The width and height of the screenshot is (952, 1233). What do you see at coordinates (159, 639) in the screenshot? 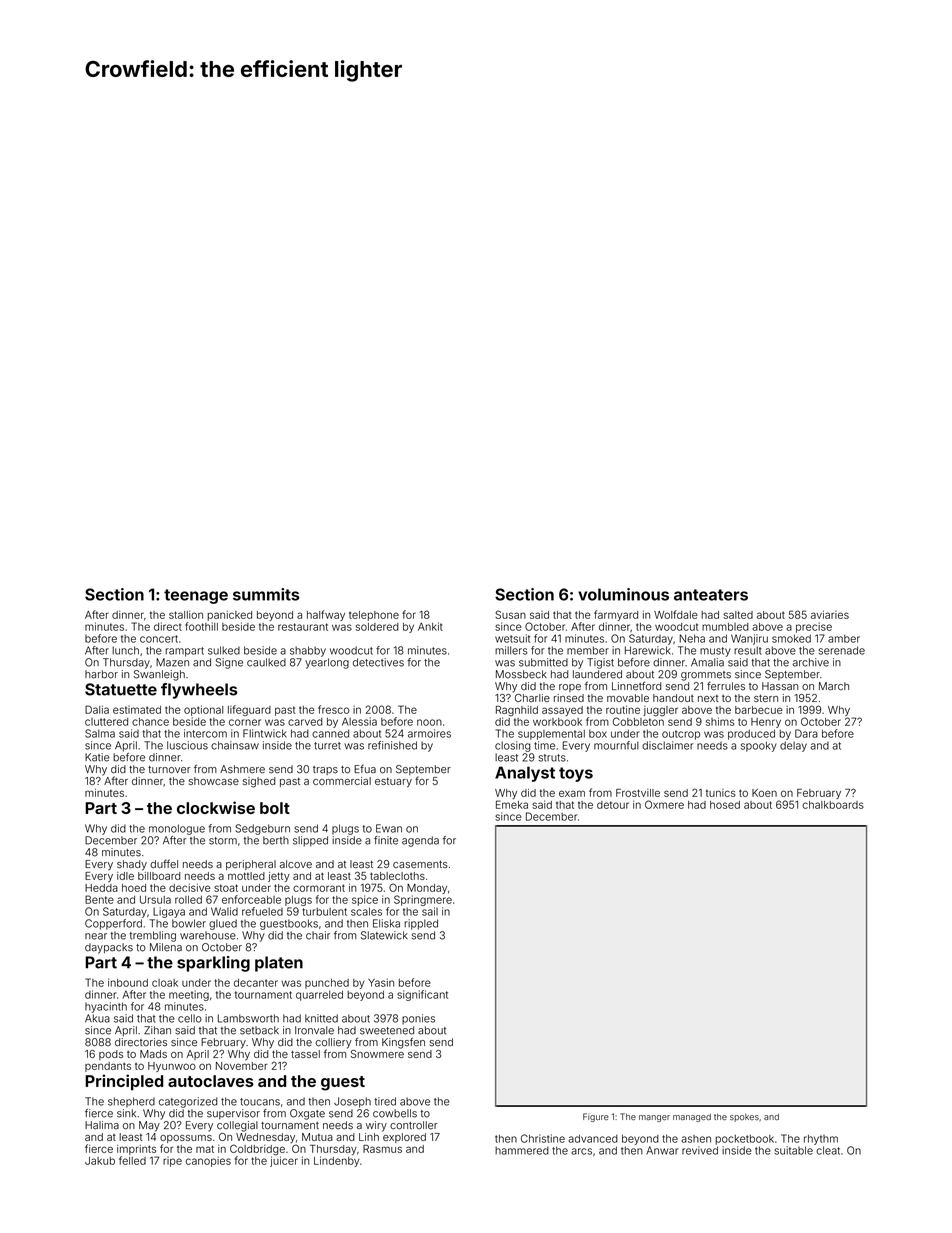
I see `concert` at bounding box center [159, 639].
